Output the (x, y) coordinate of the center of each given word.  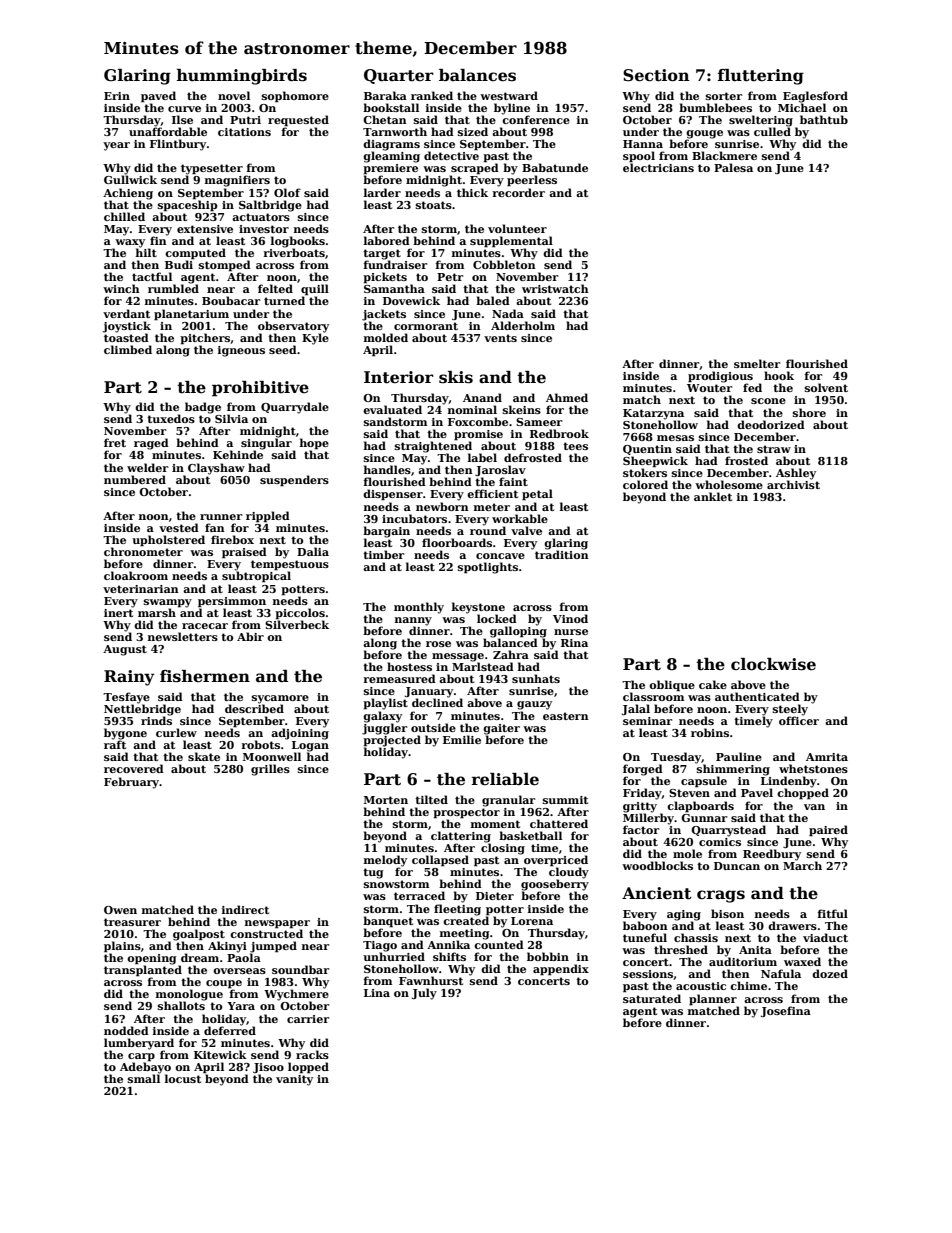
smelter (757, 363)
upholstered (168, 541)
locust (183, 1078)
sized (473, 131)
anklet (713, 496)
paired (828, 831)
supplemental (511, 242)
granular (508, 801)
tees (575, 446)
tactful (152, 276)
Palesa (733, 167)
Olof (287, 192)
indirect (245, 909)
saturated (652, 998)
